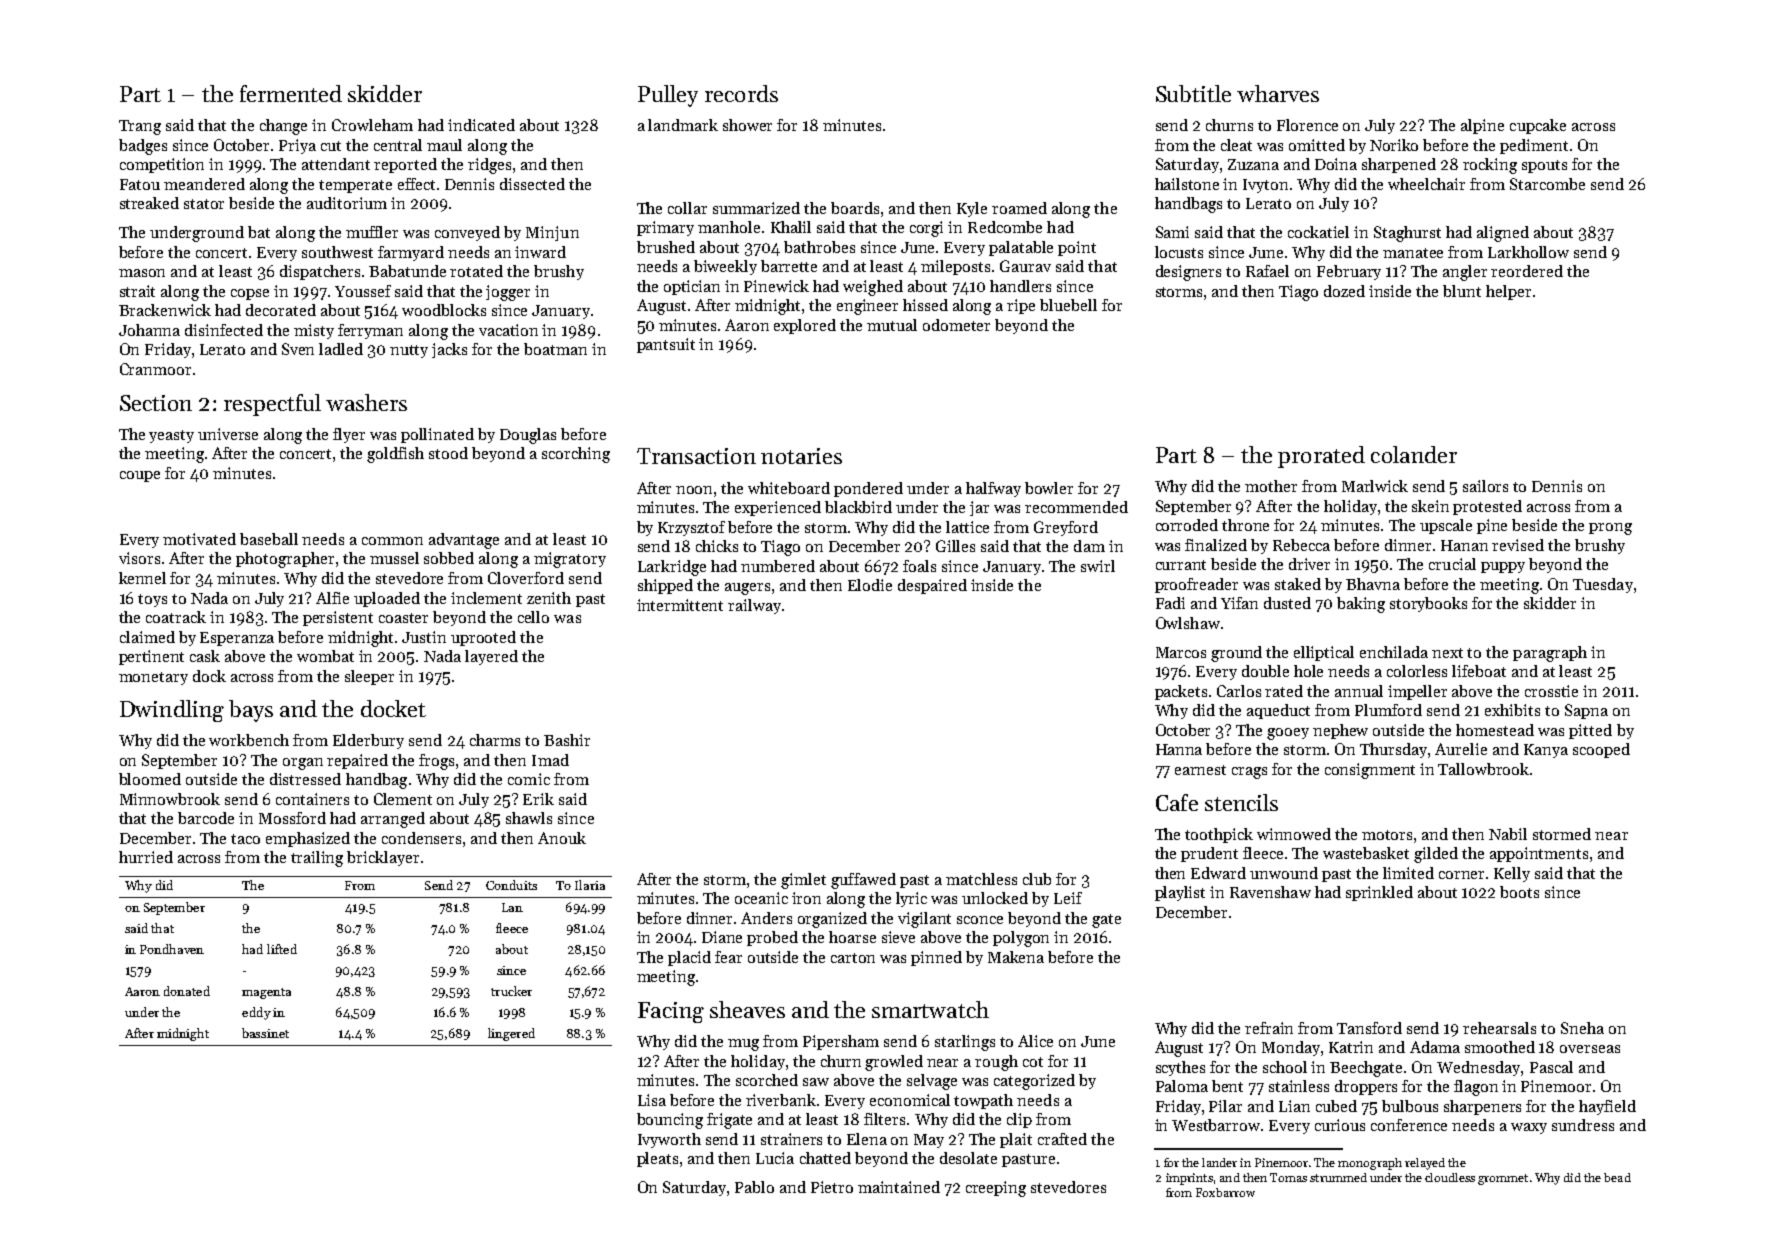 This screenshot has width=1766, height=1249. Describe the element at coordinates (1269, 1028) in the screenshot. I see `refrain` at that location.
